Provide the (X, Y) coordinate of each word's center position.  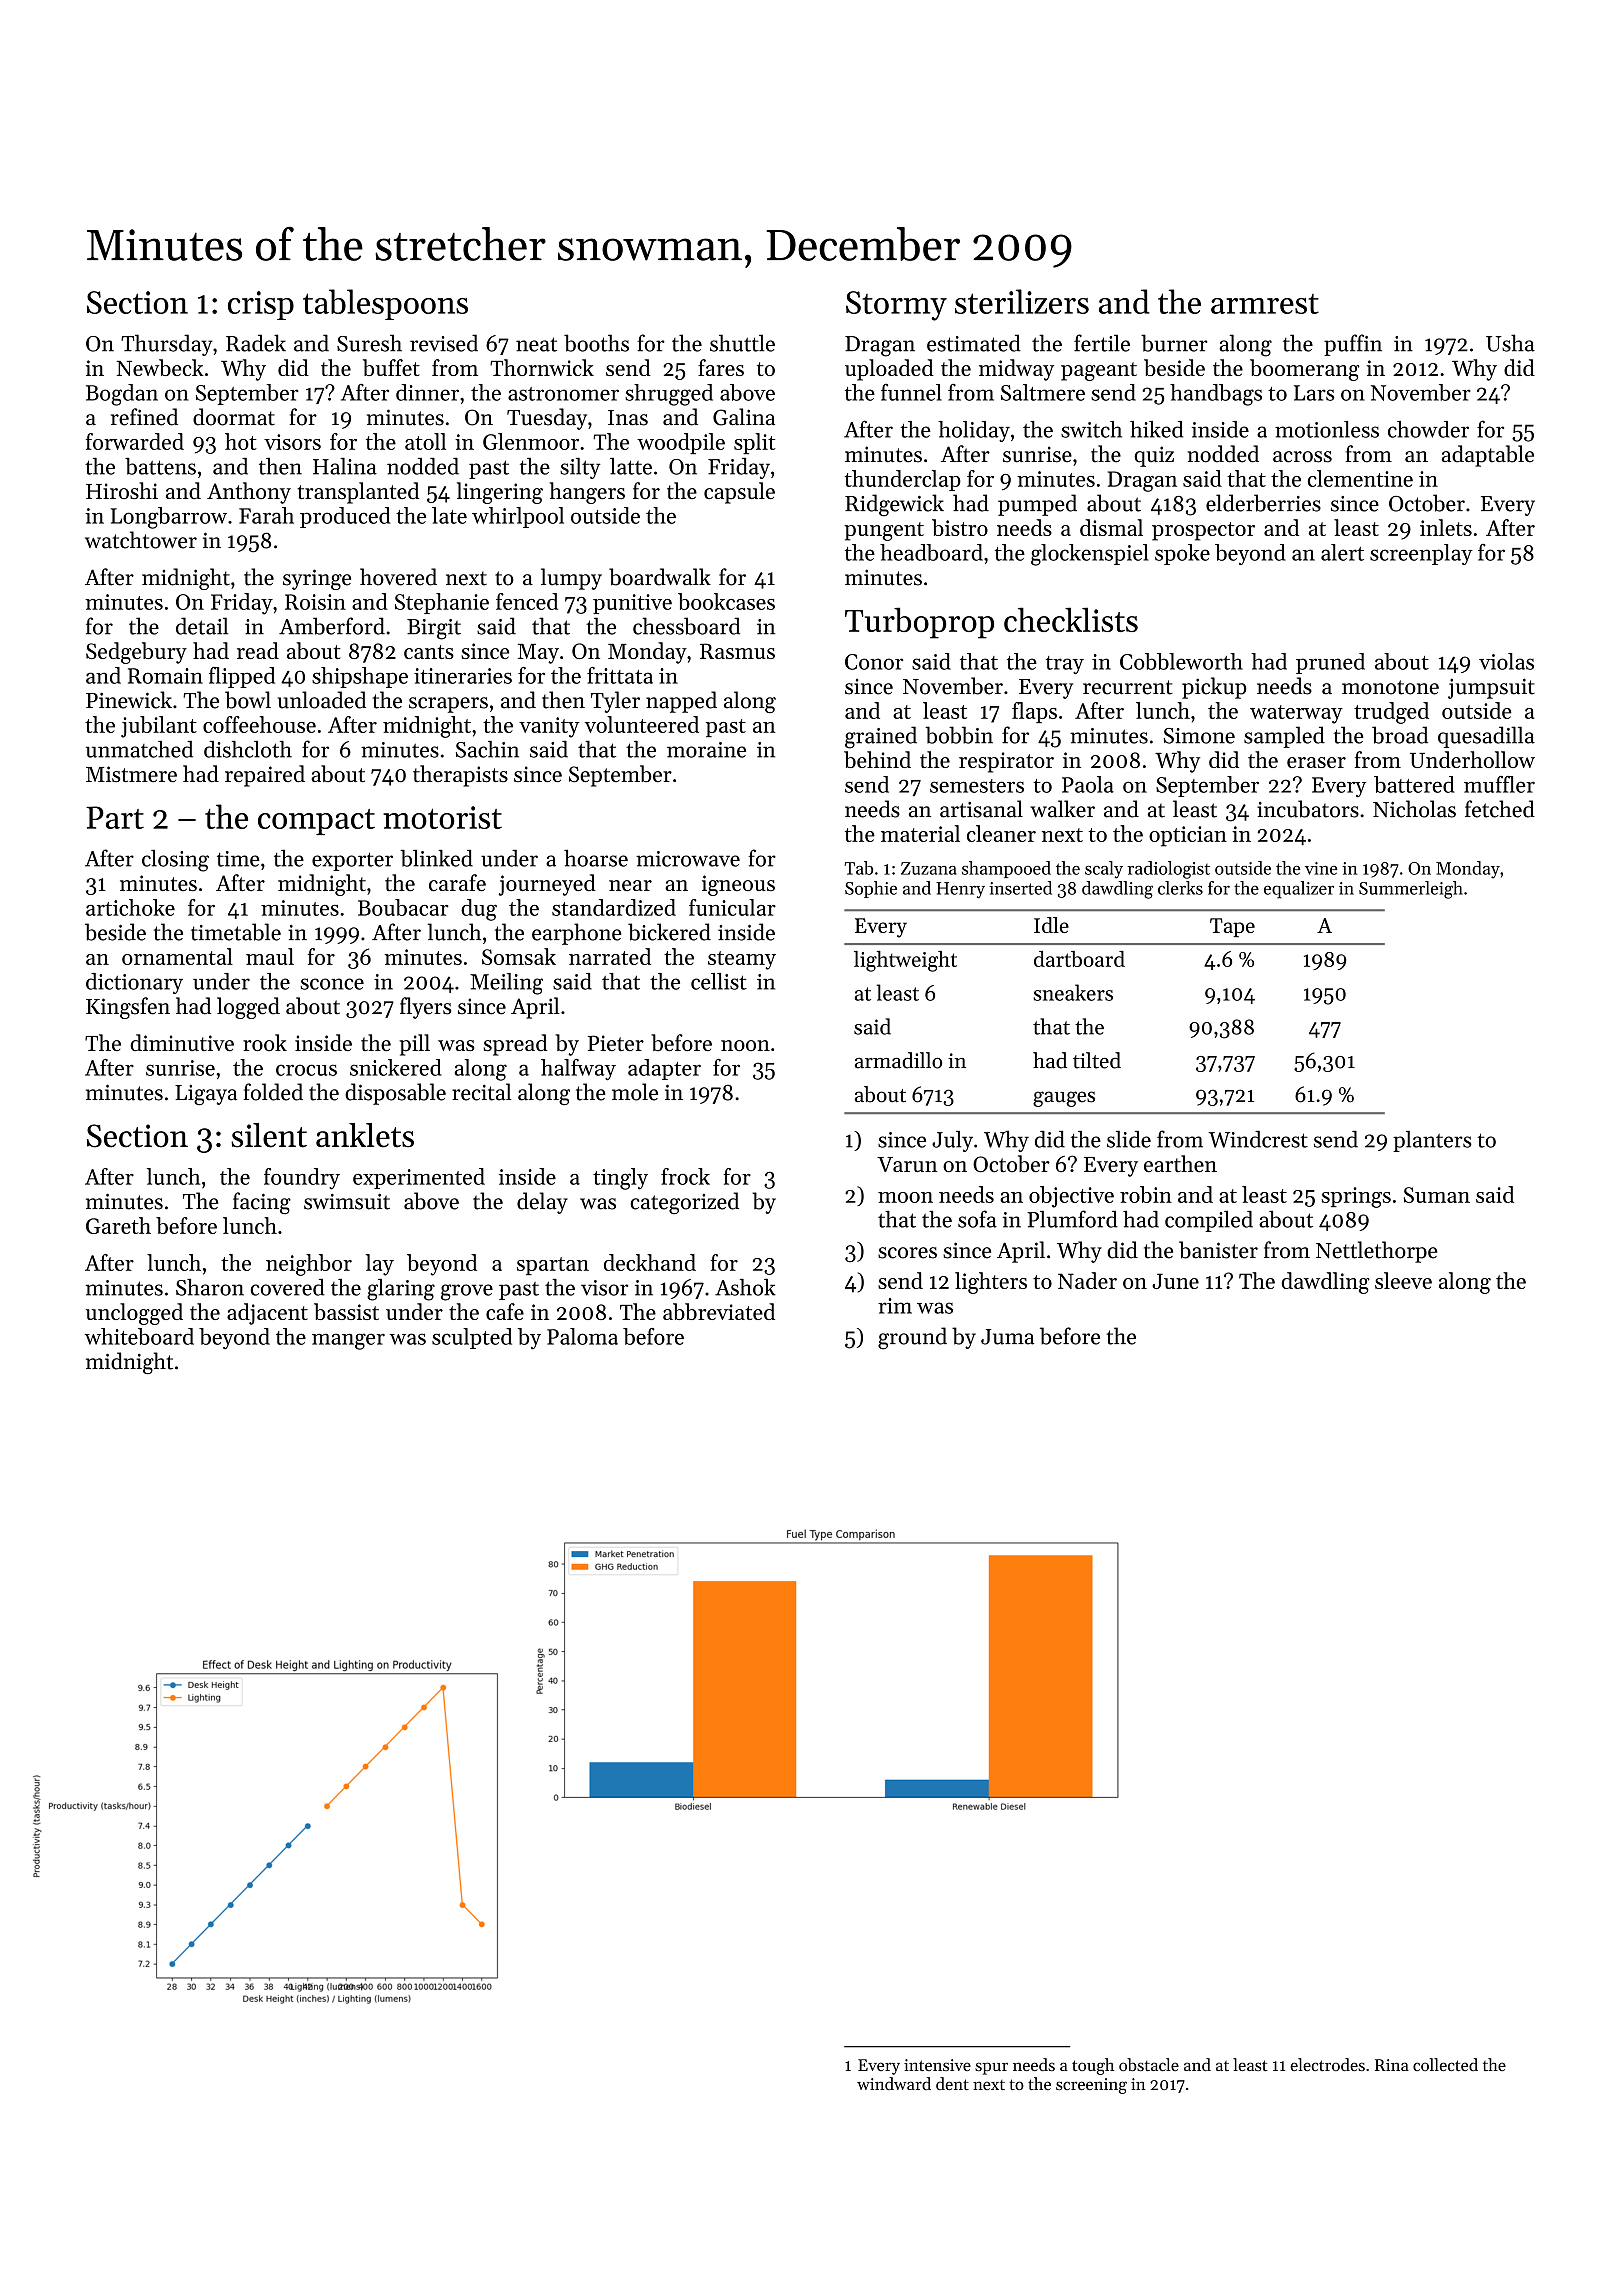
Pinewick (129, 700)
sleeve (1403, 1280)
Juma (1007, 1337)
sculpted (472, 1338)
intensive (937, 2065)
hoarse (596, 858)
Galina (744, 417)
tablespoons (385, 304)
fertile (1102, 343)
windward (894, 2083)
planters (1432, 1141)
